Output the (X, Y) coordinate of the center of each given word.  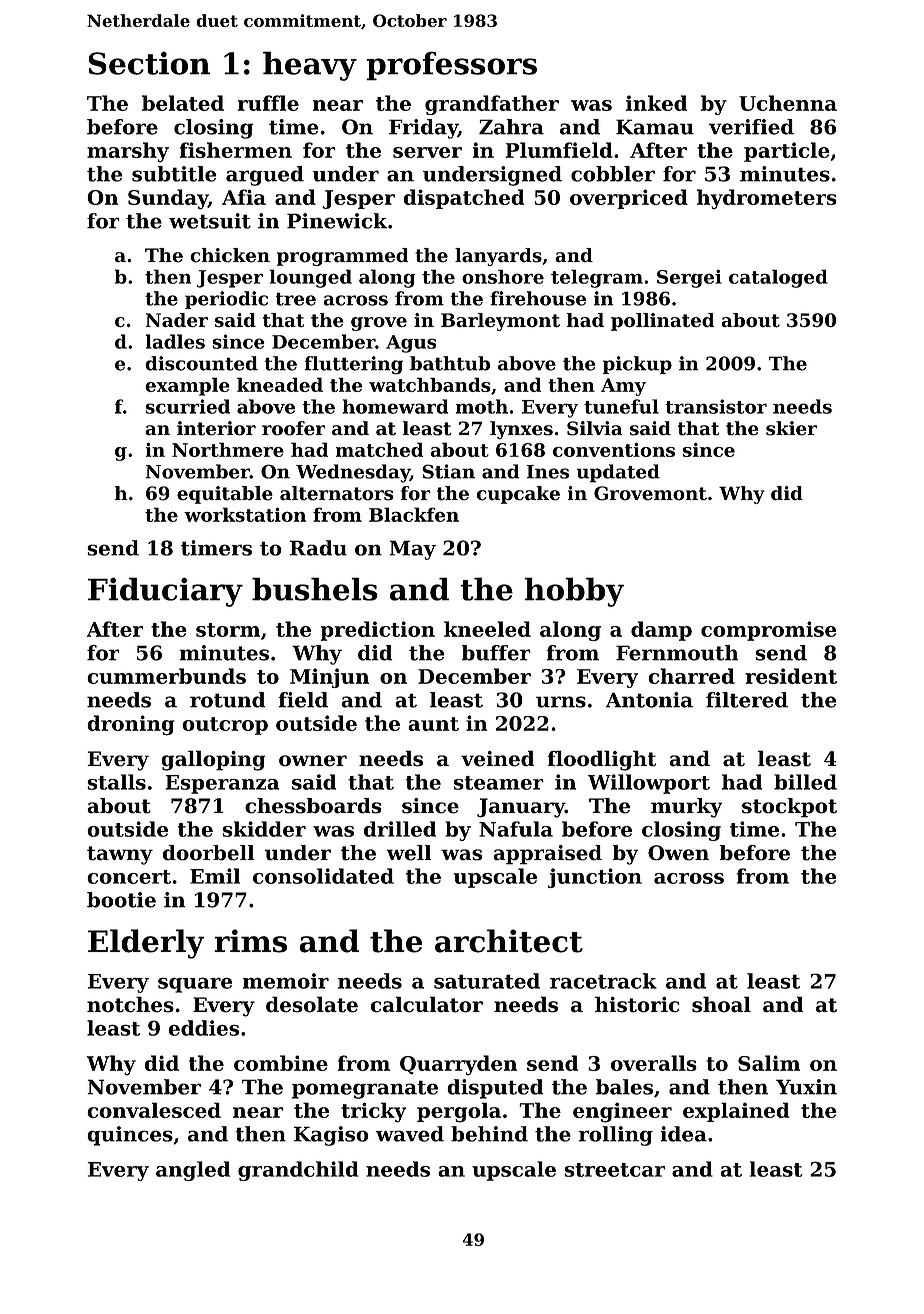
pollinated (662, 322)
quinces (130, 1136)
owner (313, 761)
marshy (128, 152)
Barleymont (500, 322)
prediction (378, 631)
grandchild (298, 1171)
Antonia (649, 700)
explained (736, 1112)
